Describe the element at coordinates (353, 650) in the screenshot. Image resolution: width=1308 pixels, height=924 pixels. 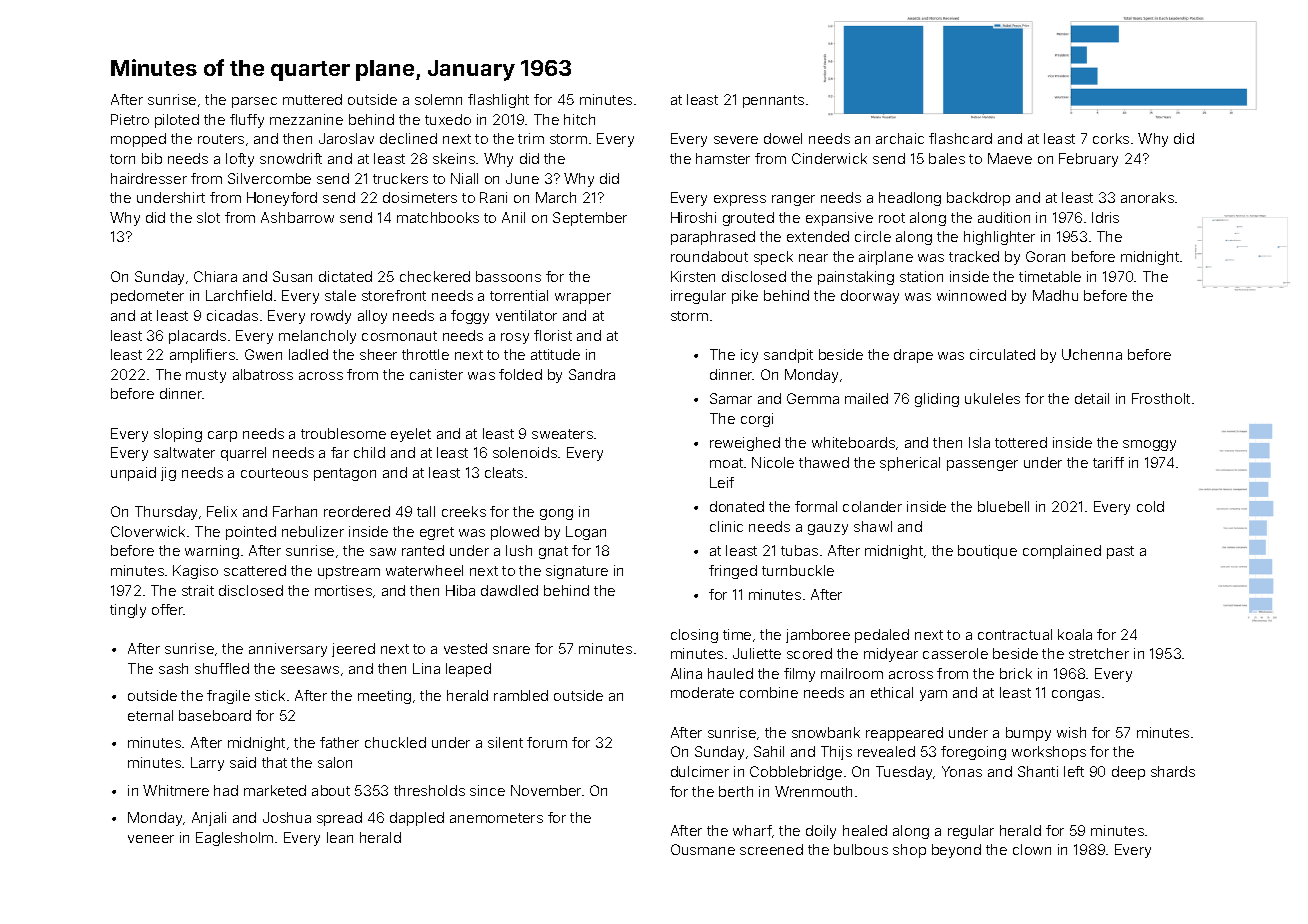
I see `jeered` at that location.
